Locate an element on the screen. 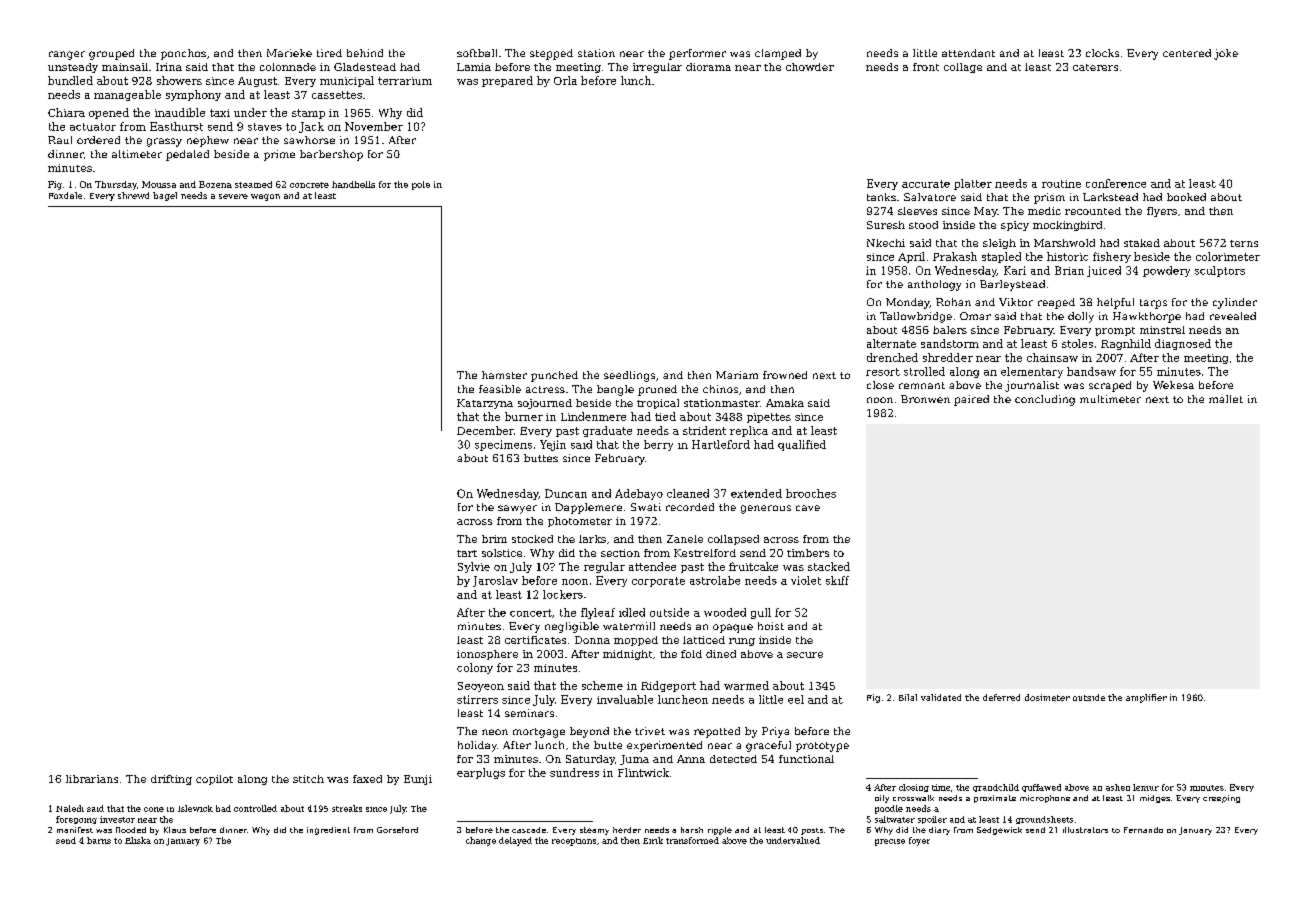 Image resolution: width=1308 pixels, height=924 pixels. December is located at coordinates (485, 430).
